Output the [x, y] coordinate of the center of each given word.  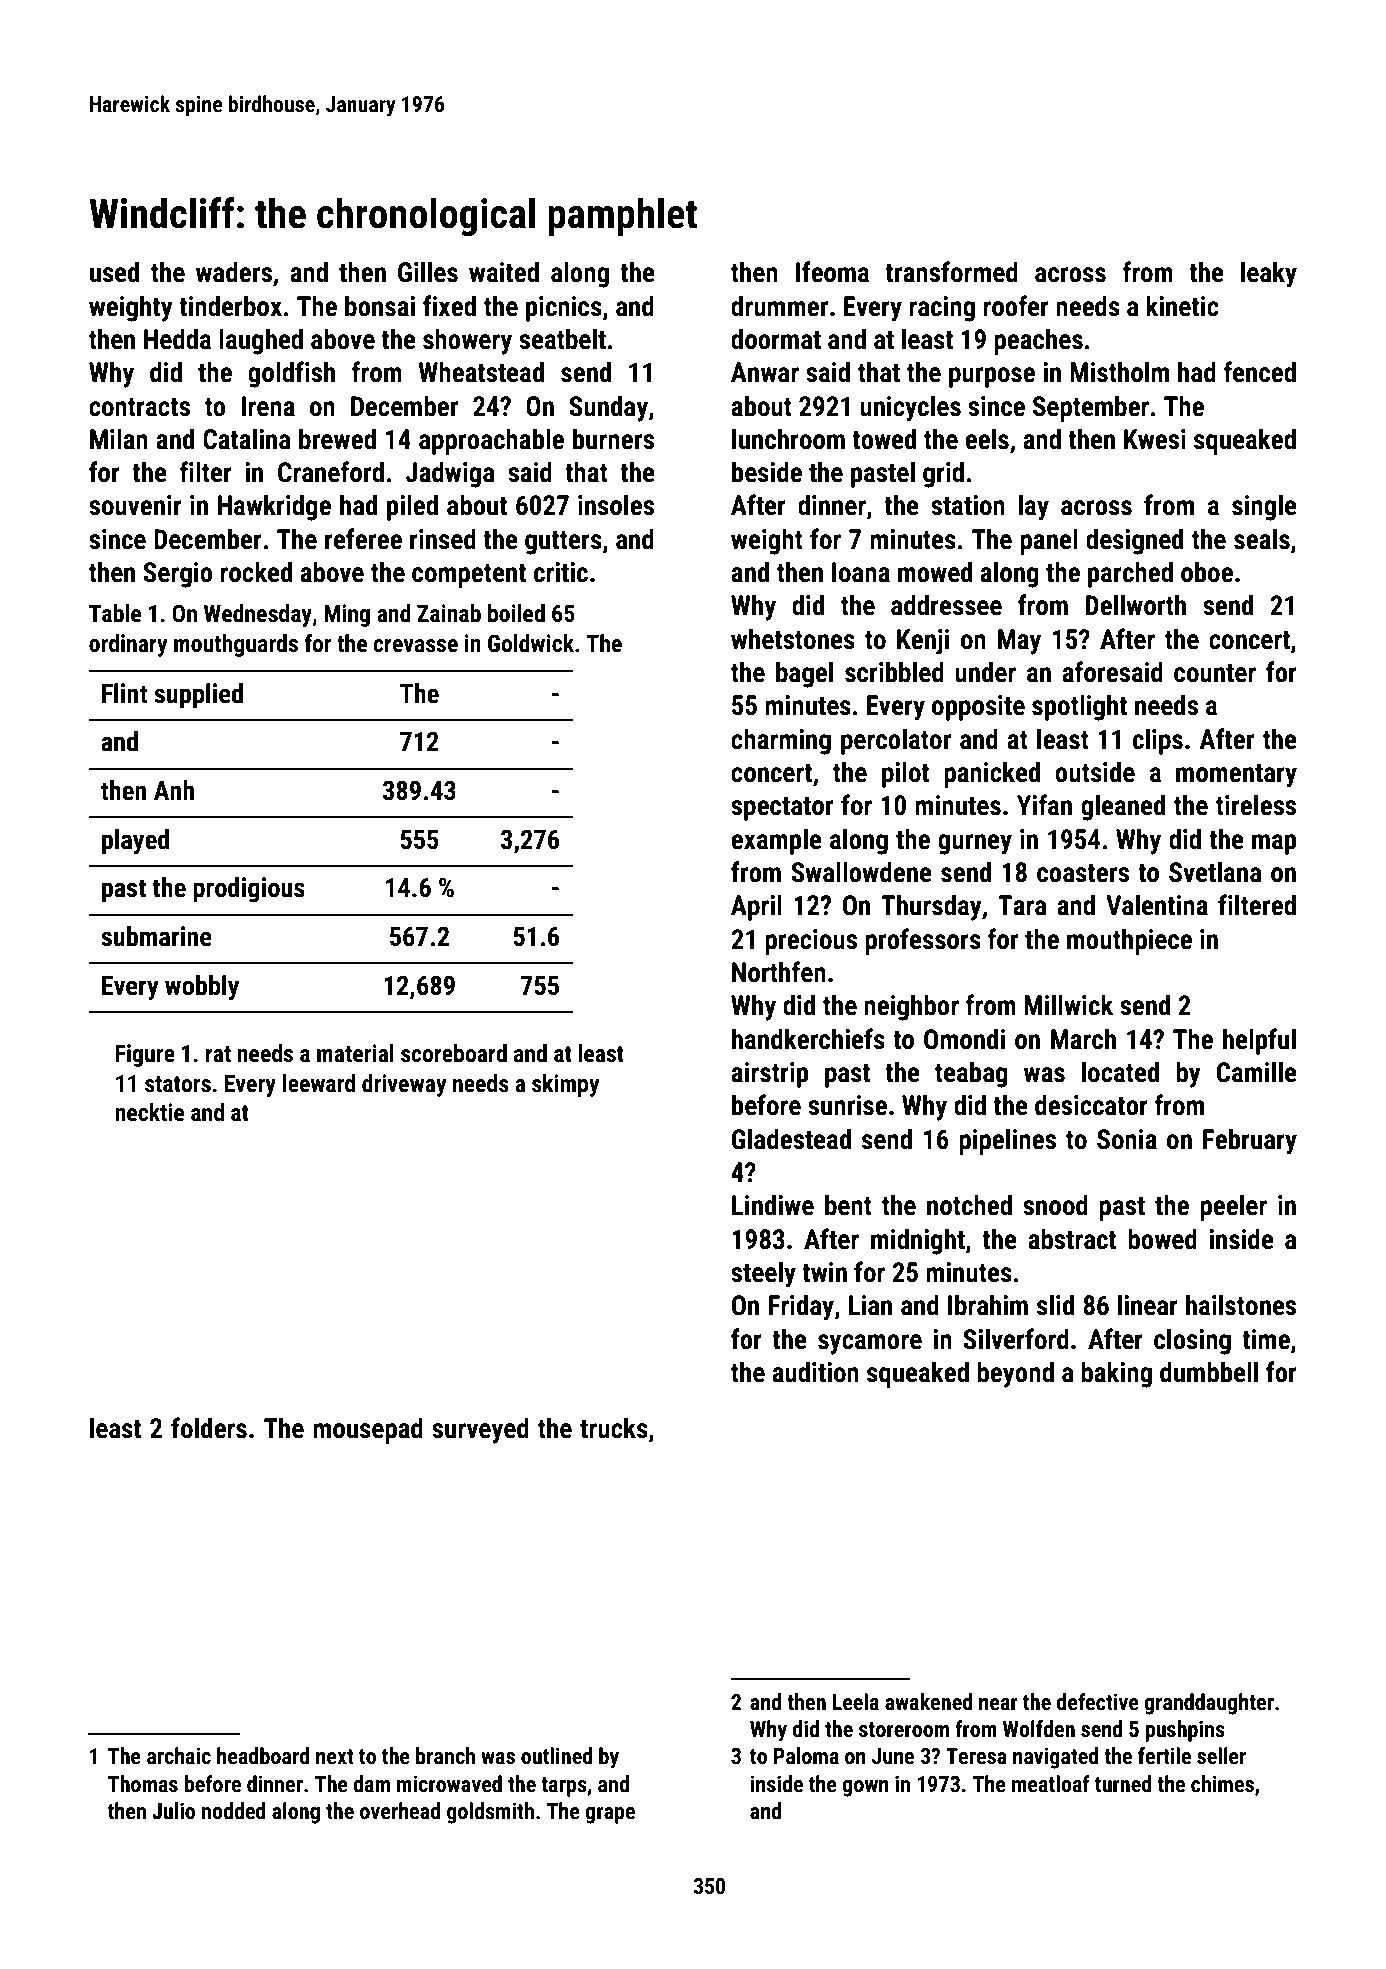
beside [767, 472]
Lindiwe [773, 1205]
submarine [156, 936]
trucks [614, 1428]
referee [363, 539]
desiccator [1091, 1105]
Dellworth [1136, 605]
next [335, 1757]
